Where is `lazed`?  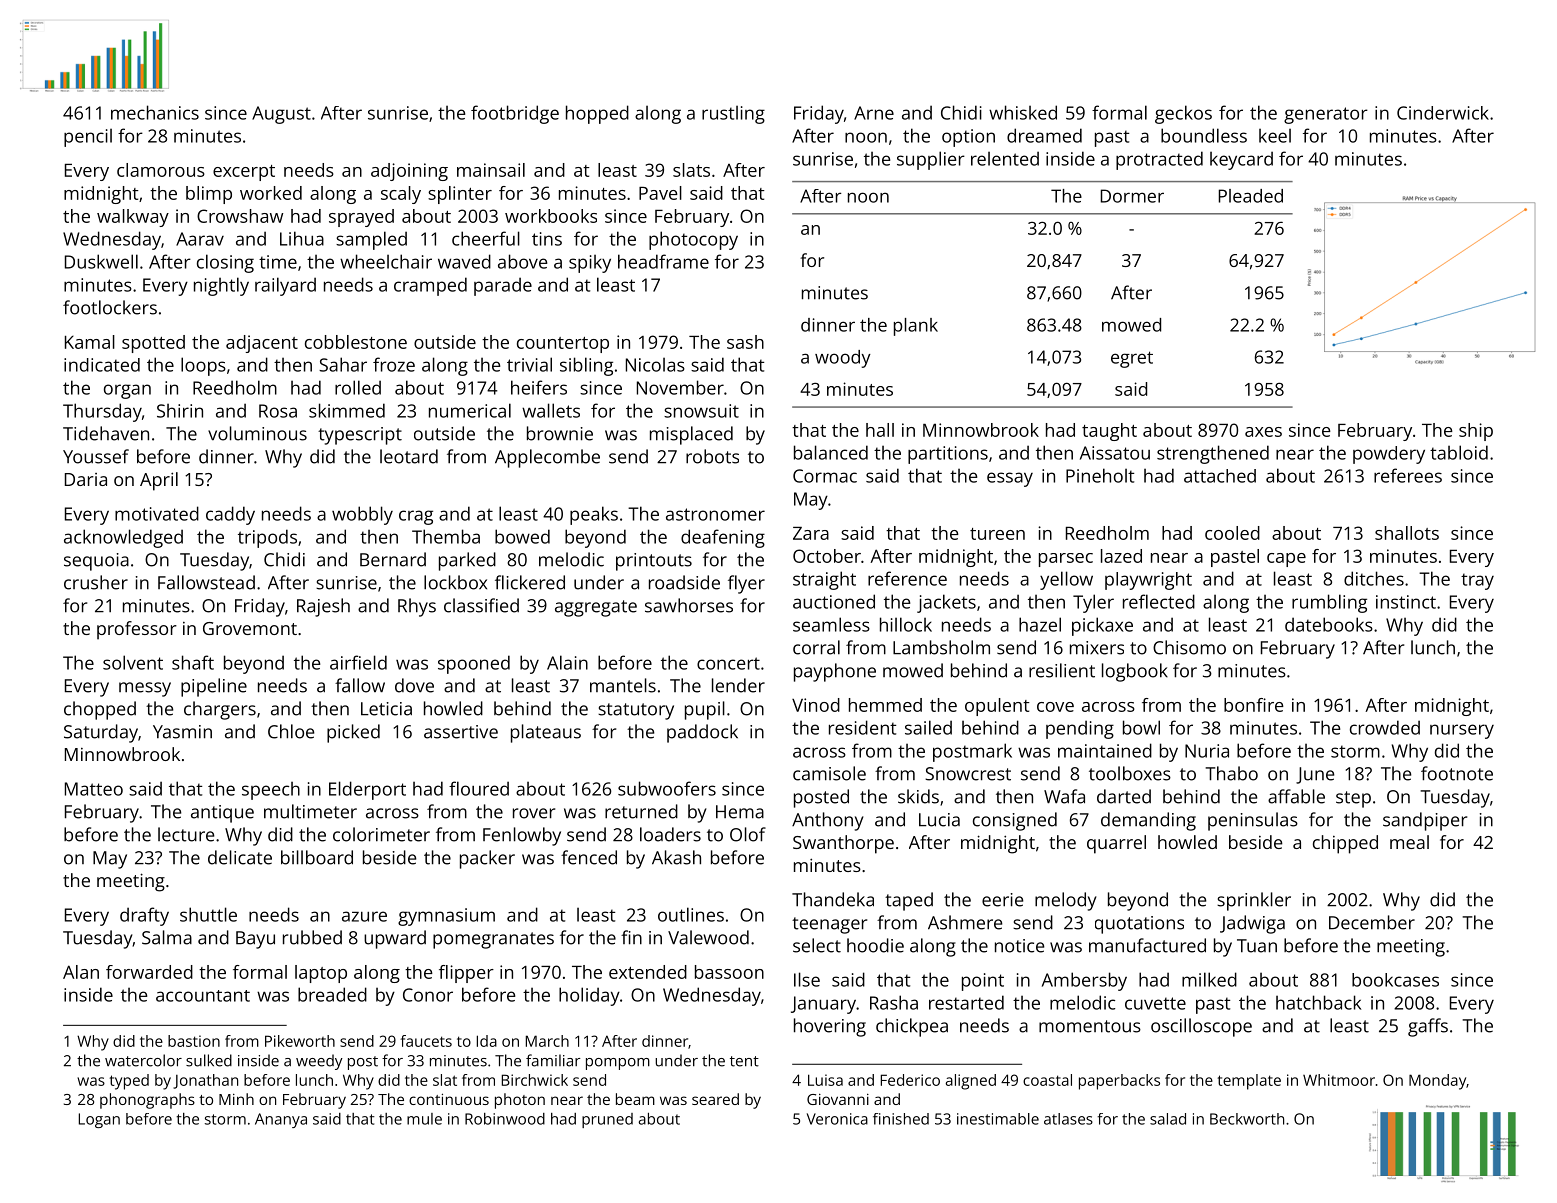
lazed is located at coordinates (1121, 556).
